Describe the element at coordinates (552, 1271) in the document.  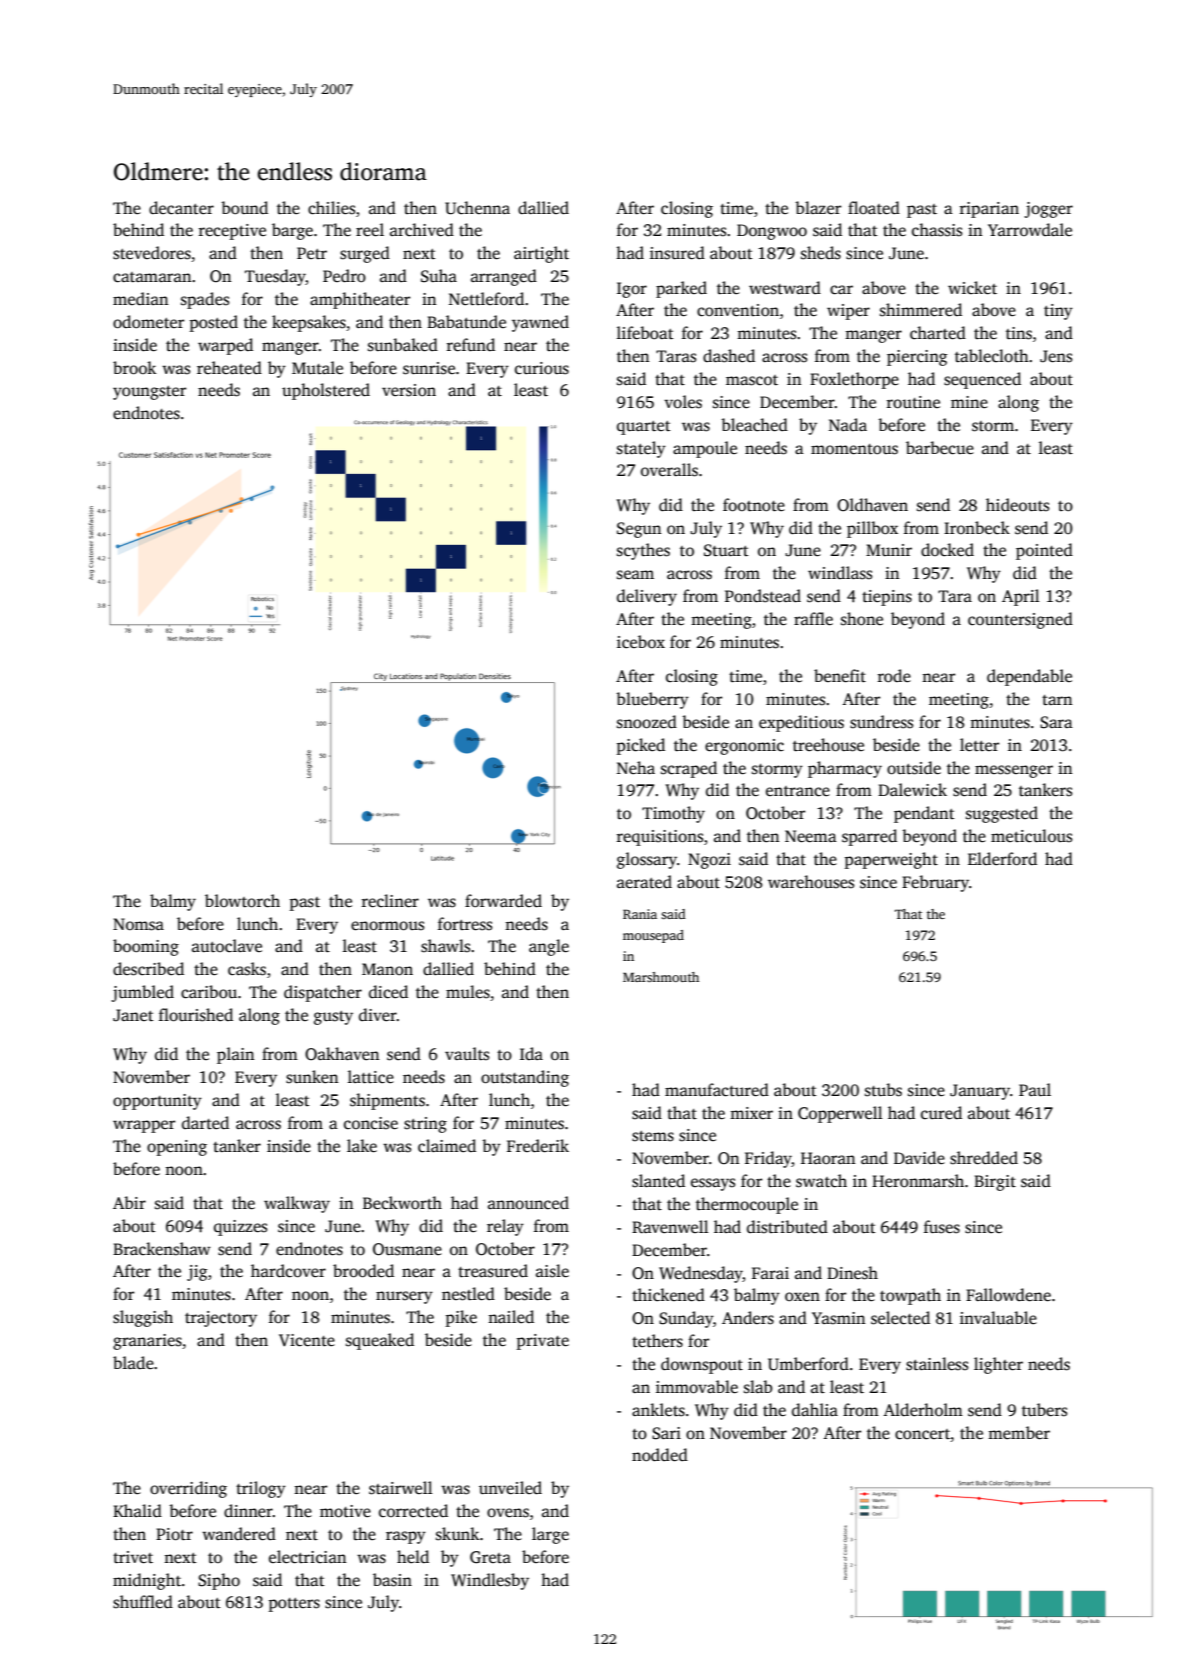
I see `aisle` at that location.
